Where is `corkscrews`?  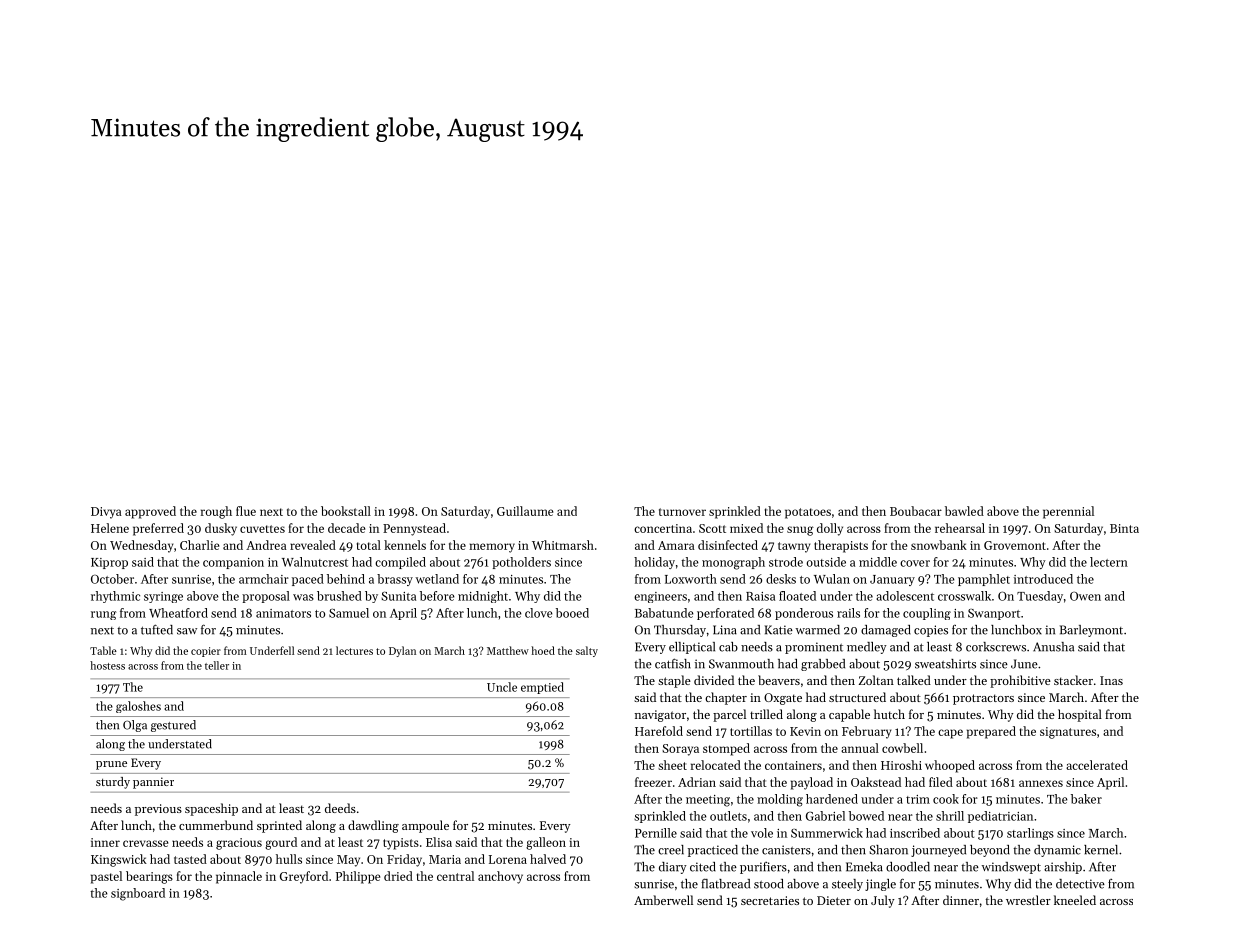 corkscrews is located at coordinates (996, 647).
